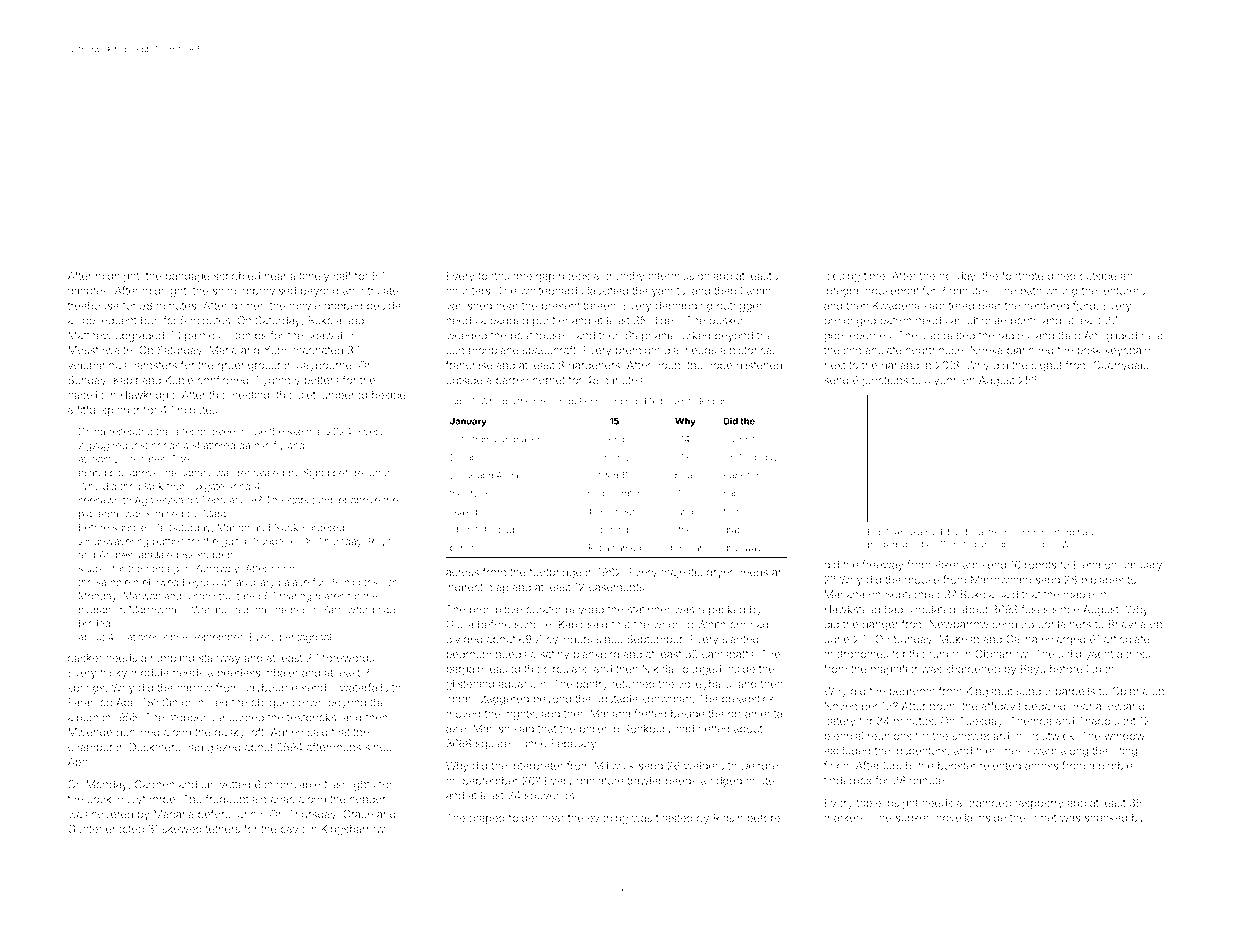 The width and height of the screenshot is (1233, 952). I want to click on toasted, so click(674, 818).
